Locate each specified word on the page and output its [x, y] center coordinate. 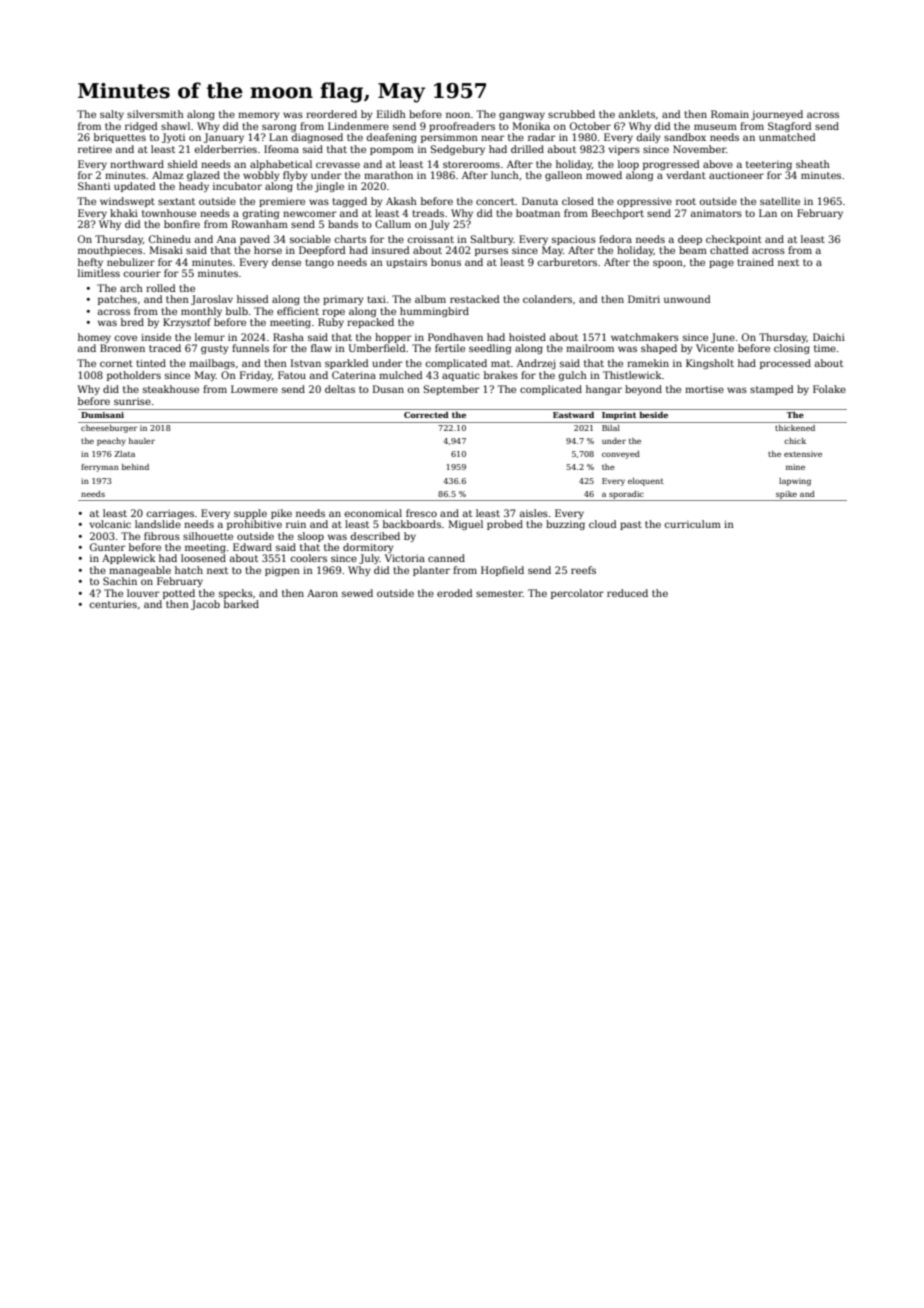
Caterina [354, 375]
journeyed [777, 115]
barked [241, 604]
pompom [392, 151]
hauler [142, 441]
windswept [127, 202]
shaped [659, 349]
